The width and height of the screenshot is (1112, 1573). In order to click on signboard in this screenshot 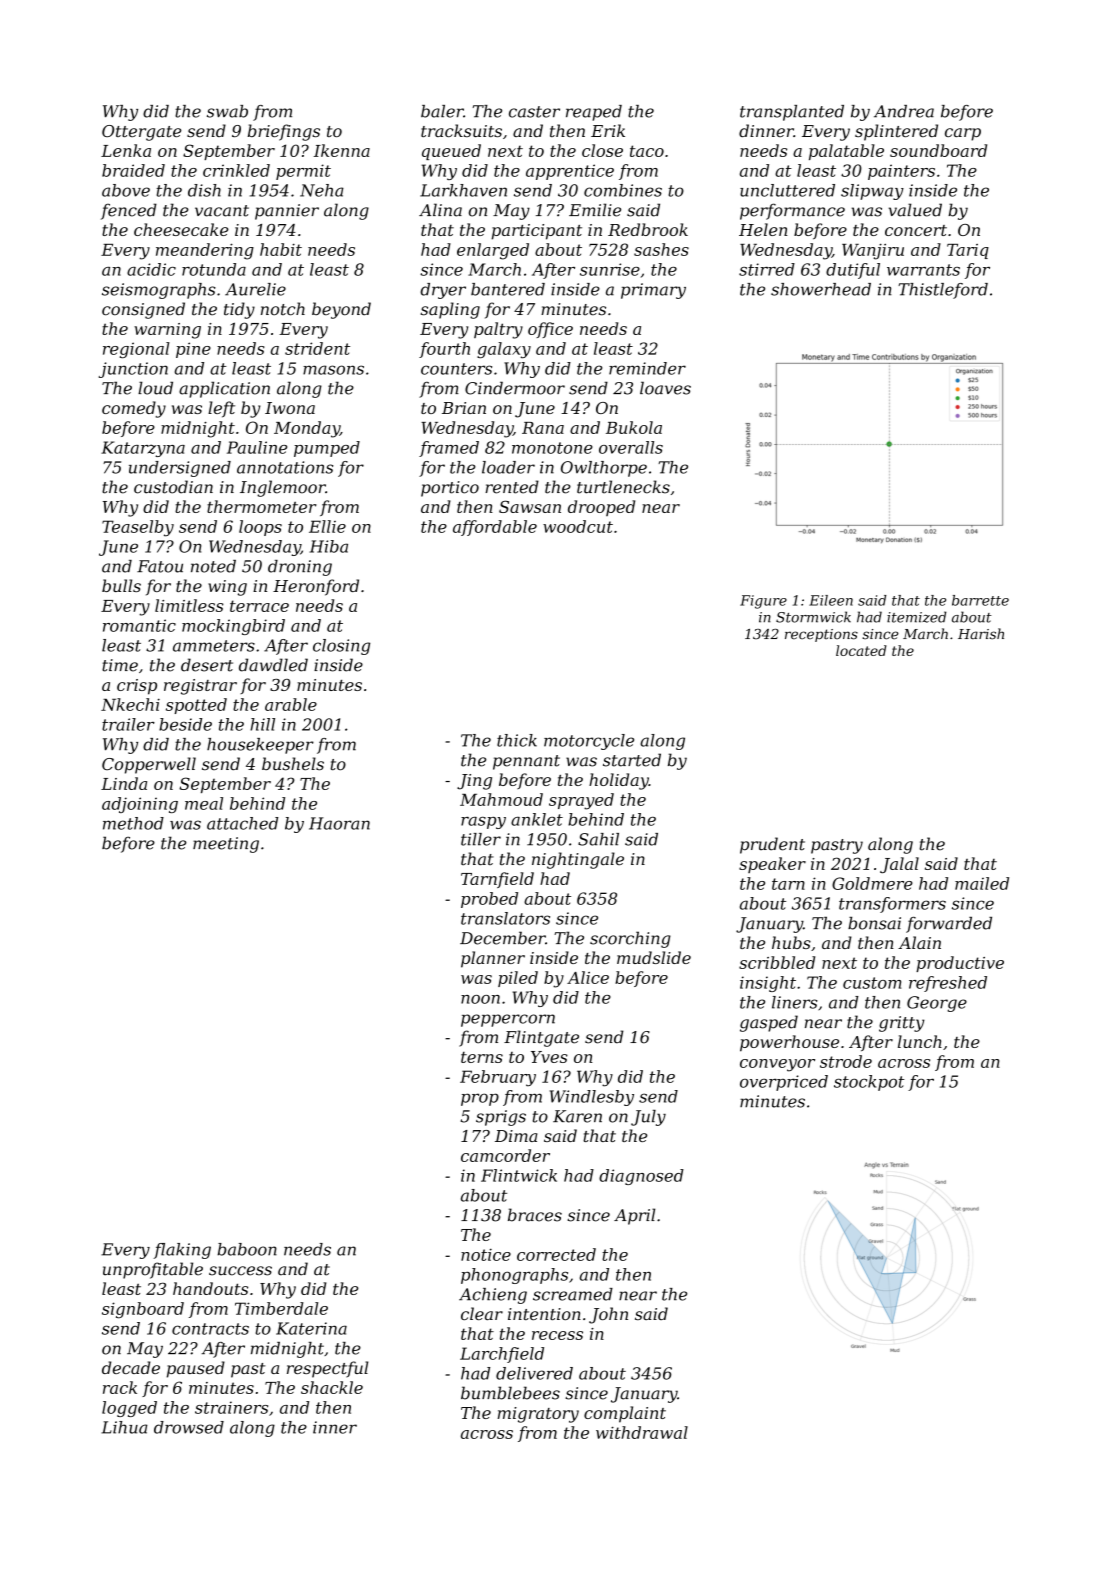, I will do `click(143, 1310)`.
